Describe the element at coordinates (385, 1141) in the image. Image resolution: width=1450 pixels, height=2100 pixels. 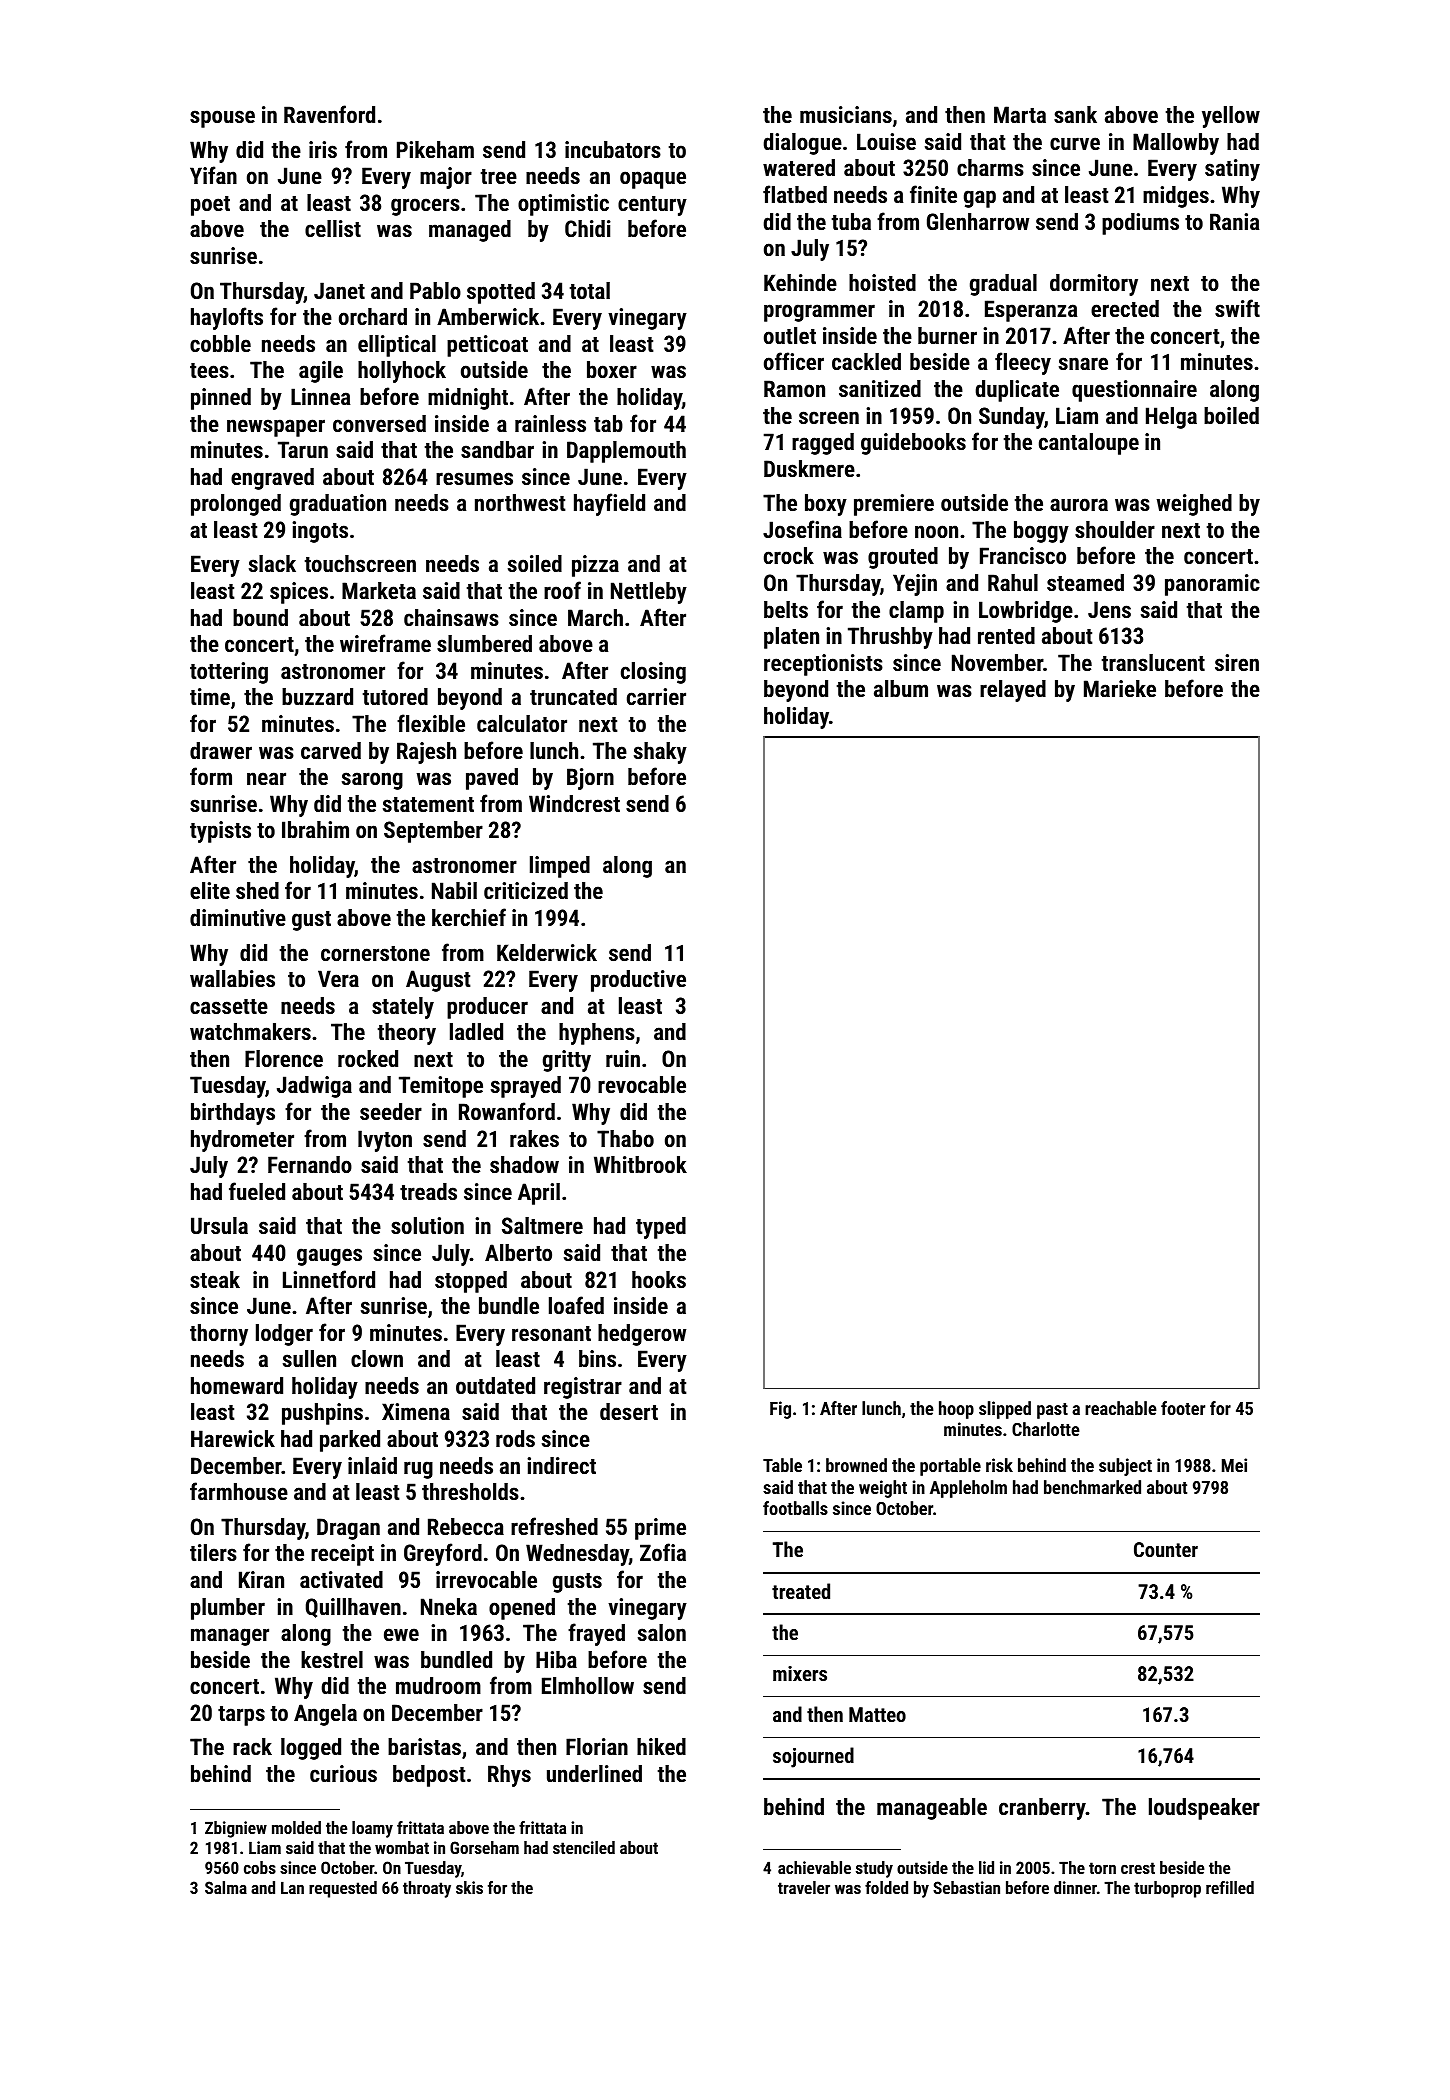
I see `Ivyton` at that location.
